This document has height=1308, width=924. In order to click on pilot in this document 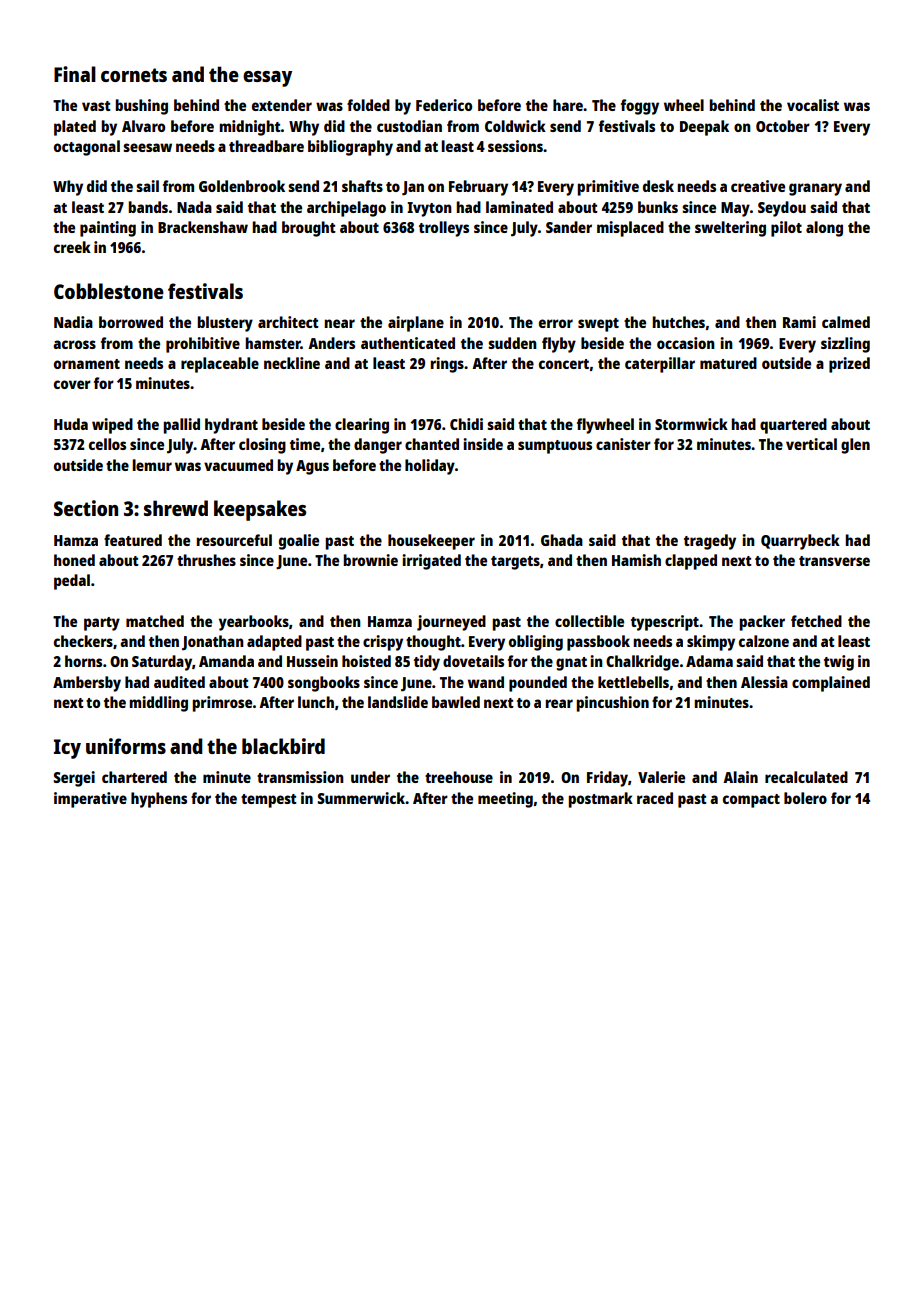, I will do `click(786, 229)`.
